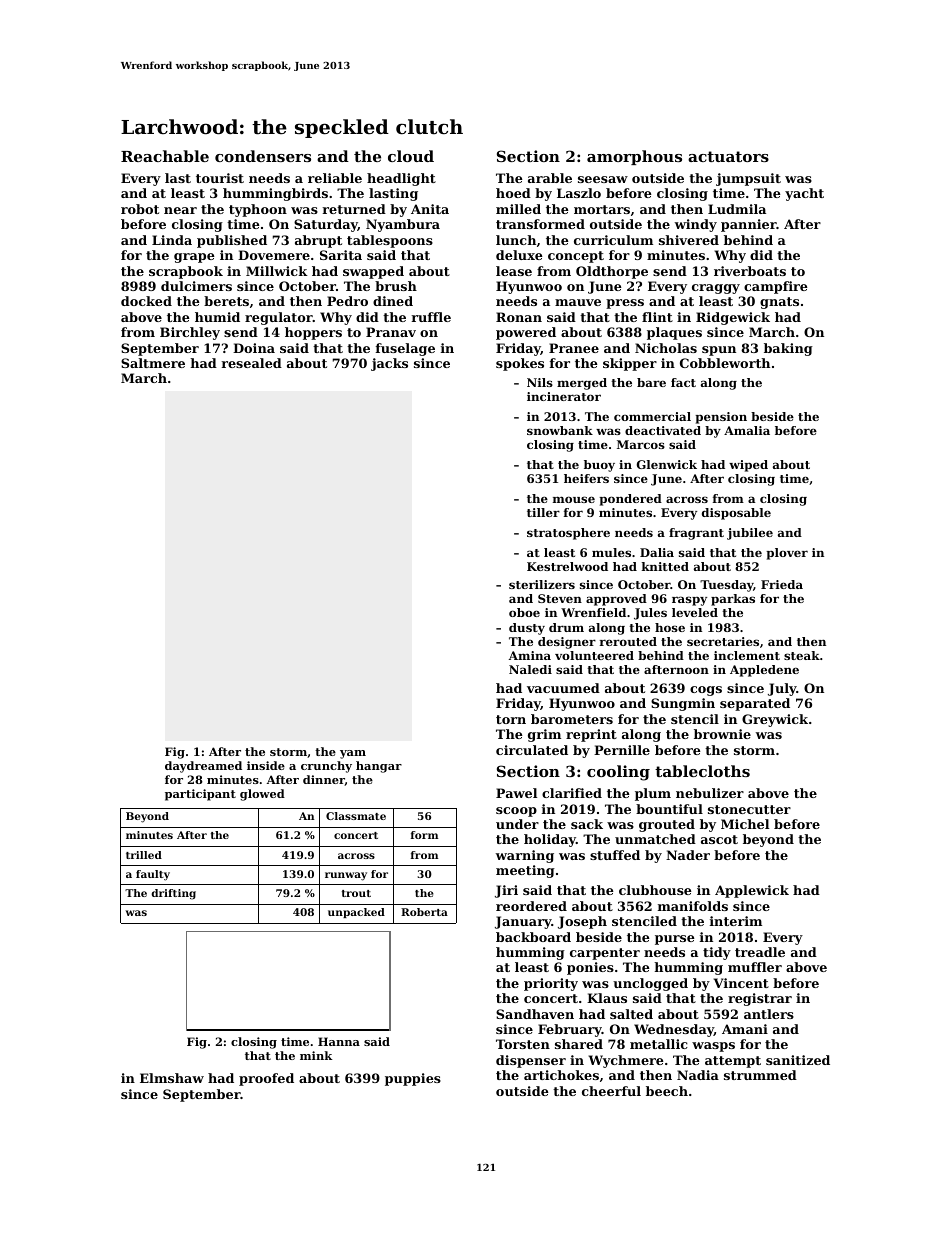  What do you see at coordinates (316, 1055) in the image?
I see `mink` at bounding box center [316, 1055].
